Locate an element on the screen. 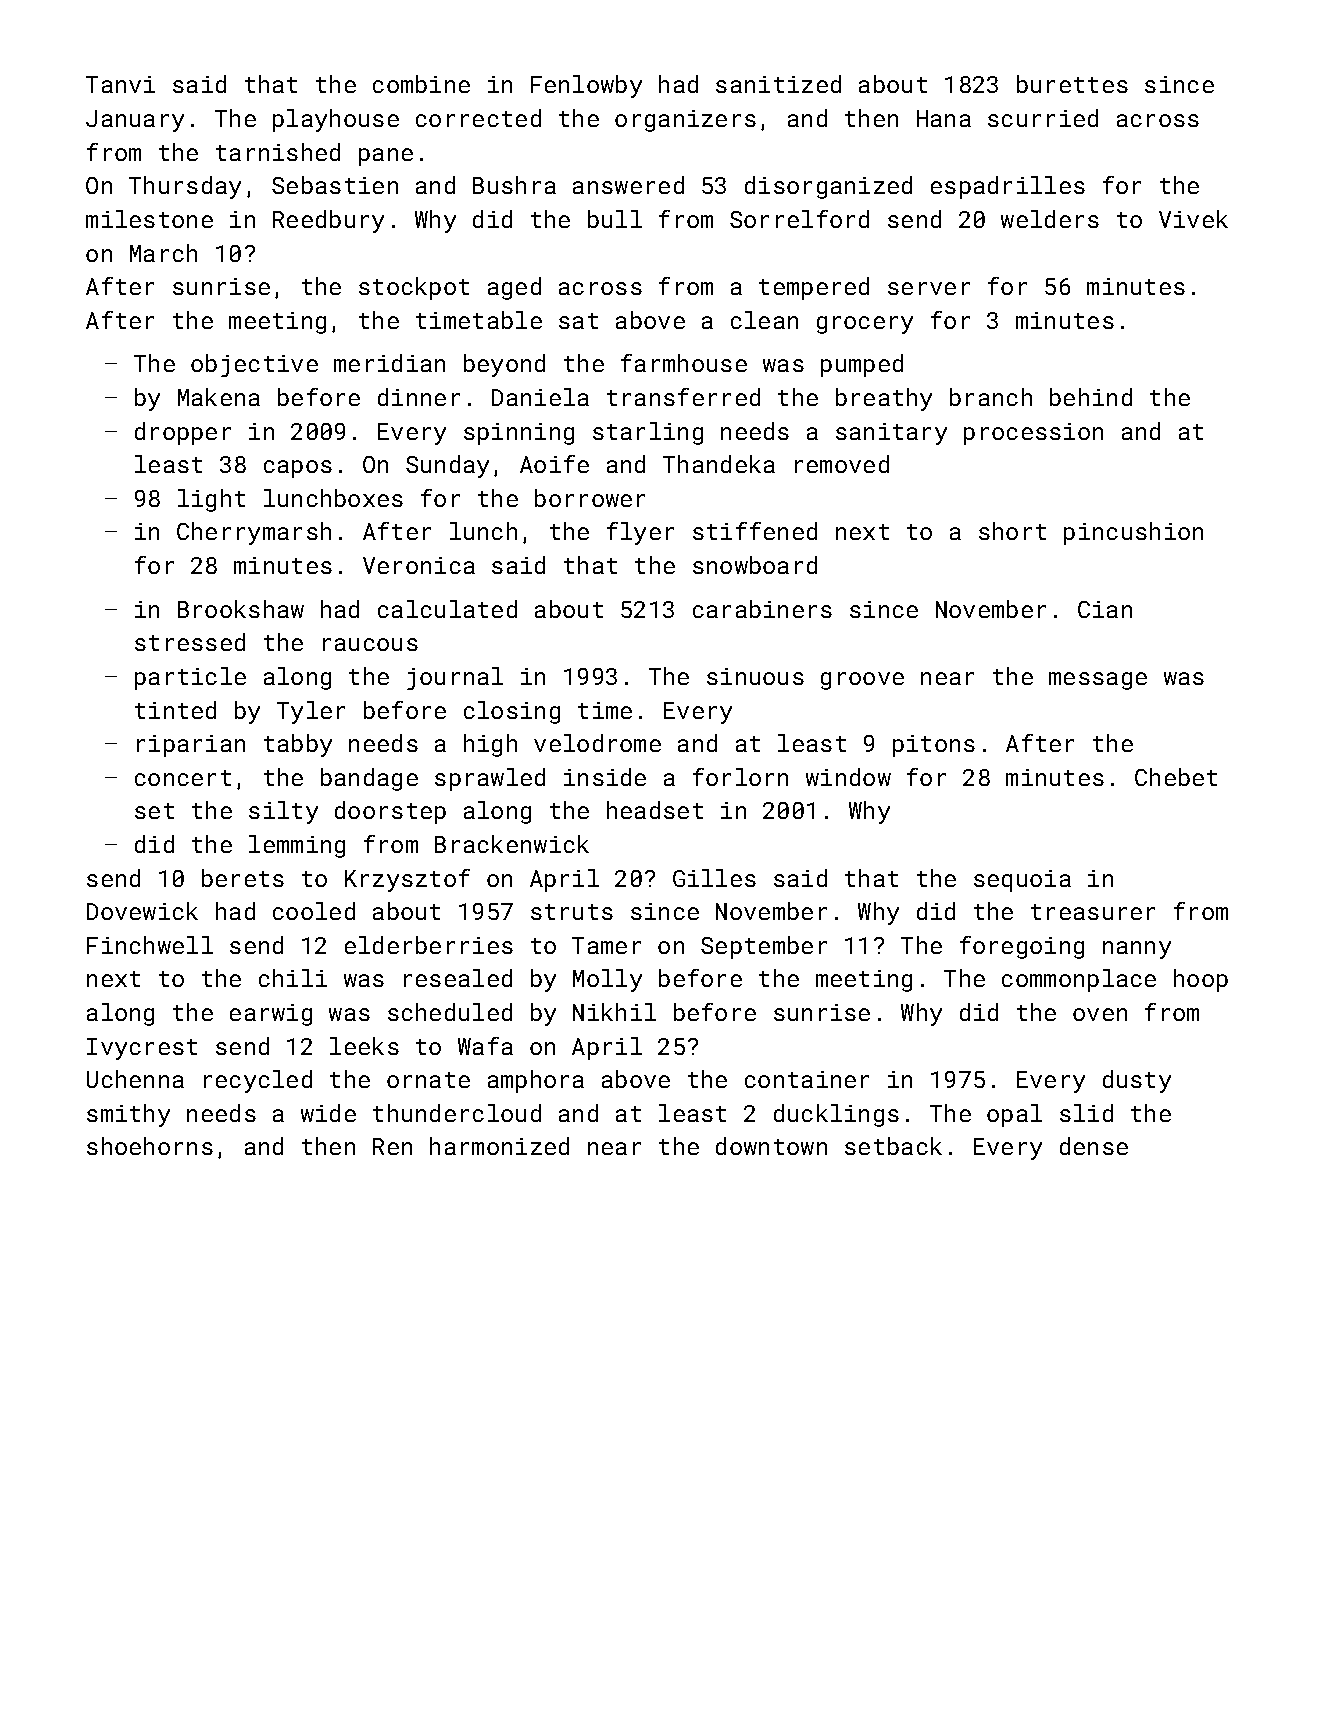 This screenshot has width=1326, height=1716. sequoia is located at coordinates (1022, 881).
